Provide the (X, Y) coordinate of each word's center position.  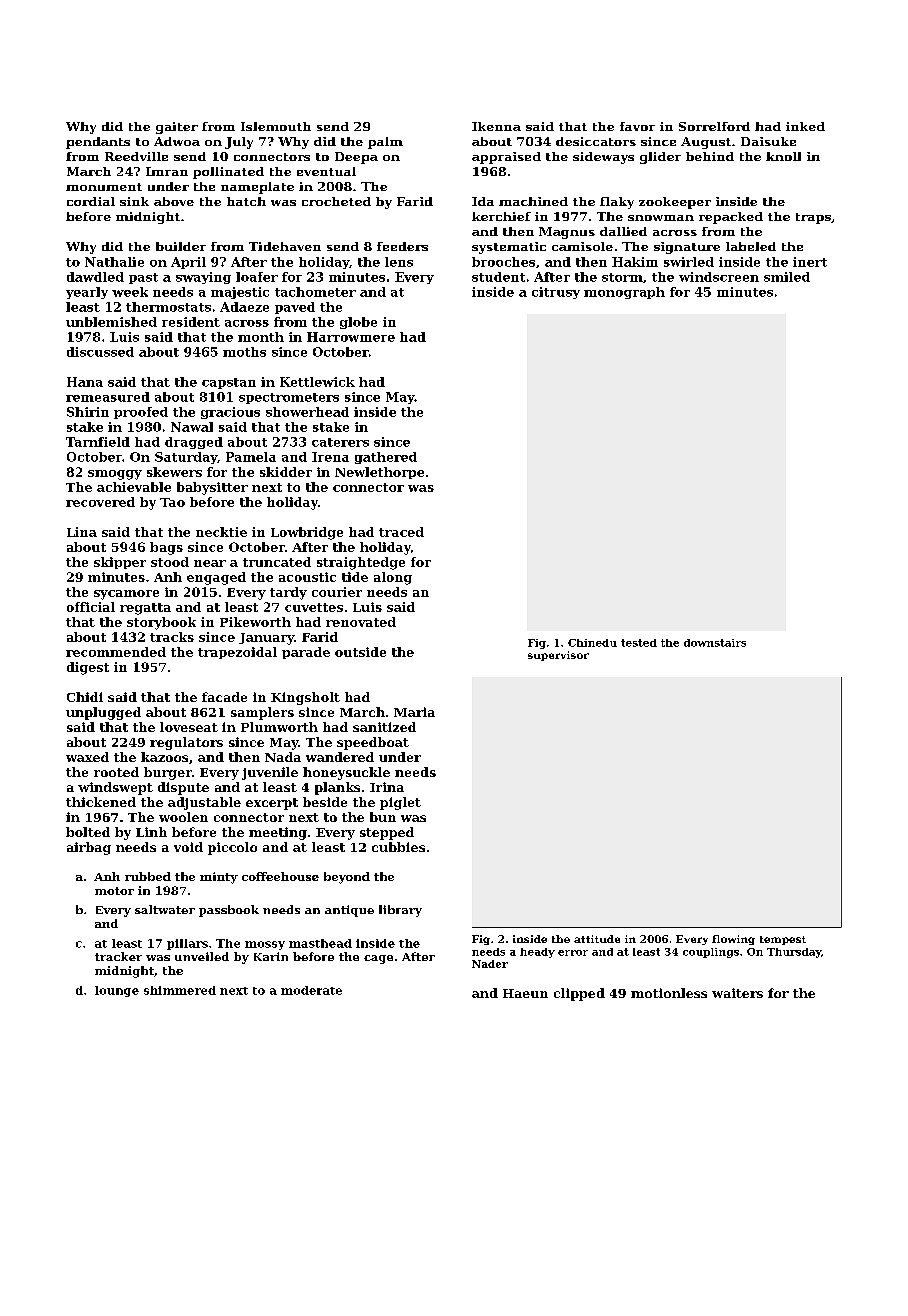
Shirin (88, 412)
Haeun (525, 993)
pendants (98, 143)
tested (639, 643)
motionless (669, 993)
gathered (386, 458)
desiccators (596, 141)
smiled (787, 277)
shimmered (180, 990)
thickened (101, 802)
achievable (134, 487)
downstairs (715, 643)
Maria (414, 712)
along (393, 578)
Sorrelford (714, 126)
